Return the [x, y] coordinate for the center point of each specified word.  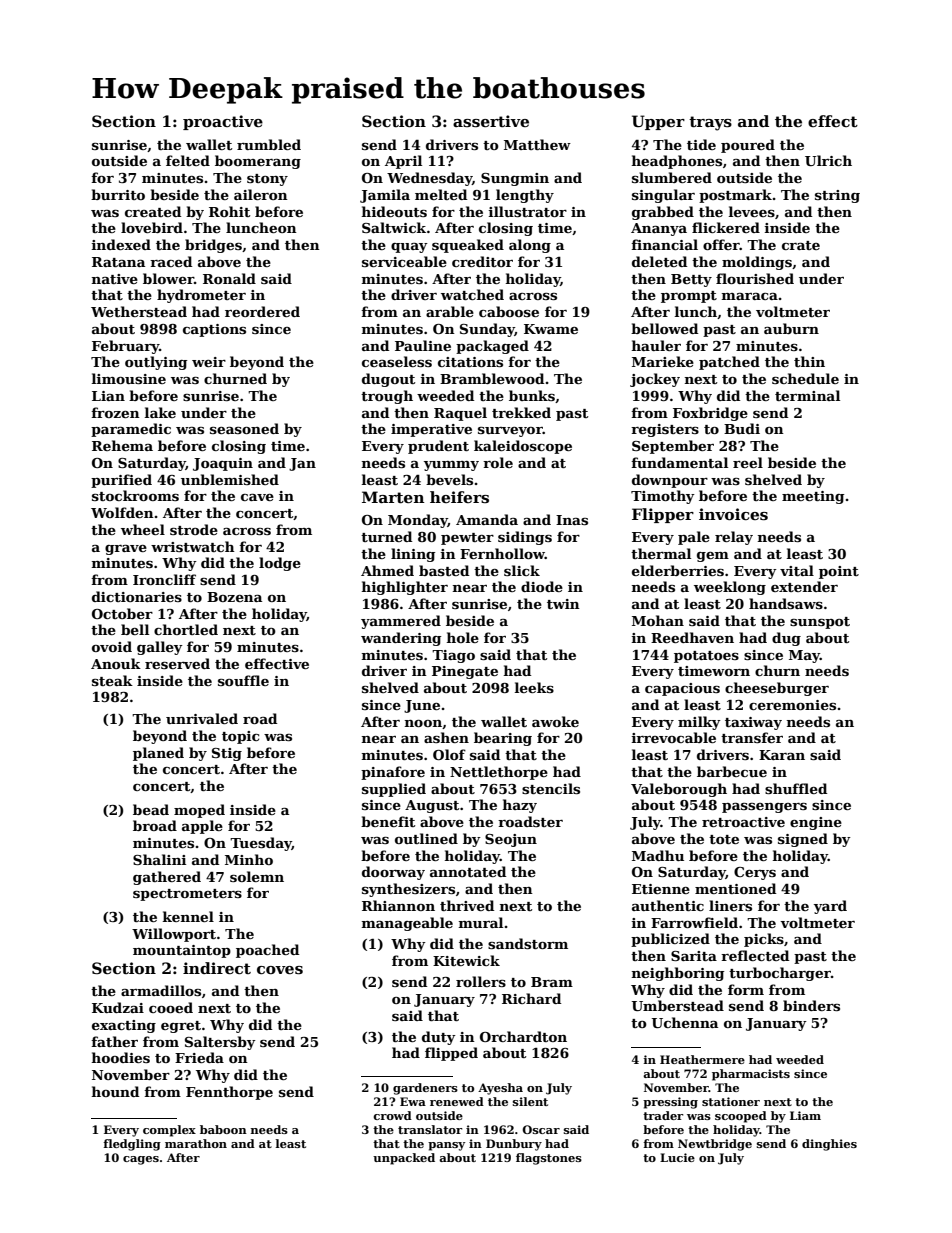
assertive [491, 121]
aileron [261, 194]
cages [141, 1160]
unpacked [404, 1159]
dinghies [829, 1145]
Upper [658, 122]
